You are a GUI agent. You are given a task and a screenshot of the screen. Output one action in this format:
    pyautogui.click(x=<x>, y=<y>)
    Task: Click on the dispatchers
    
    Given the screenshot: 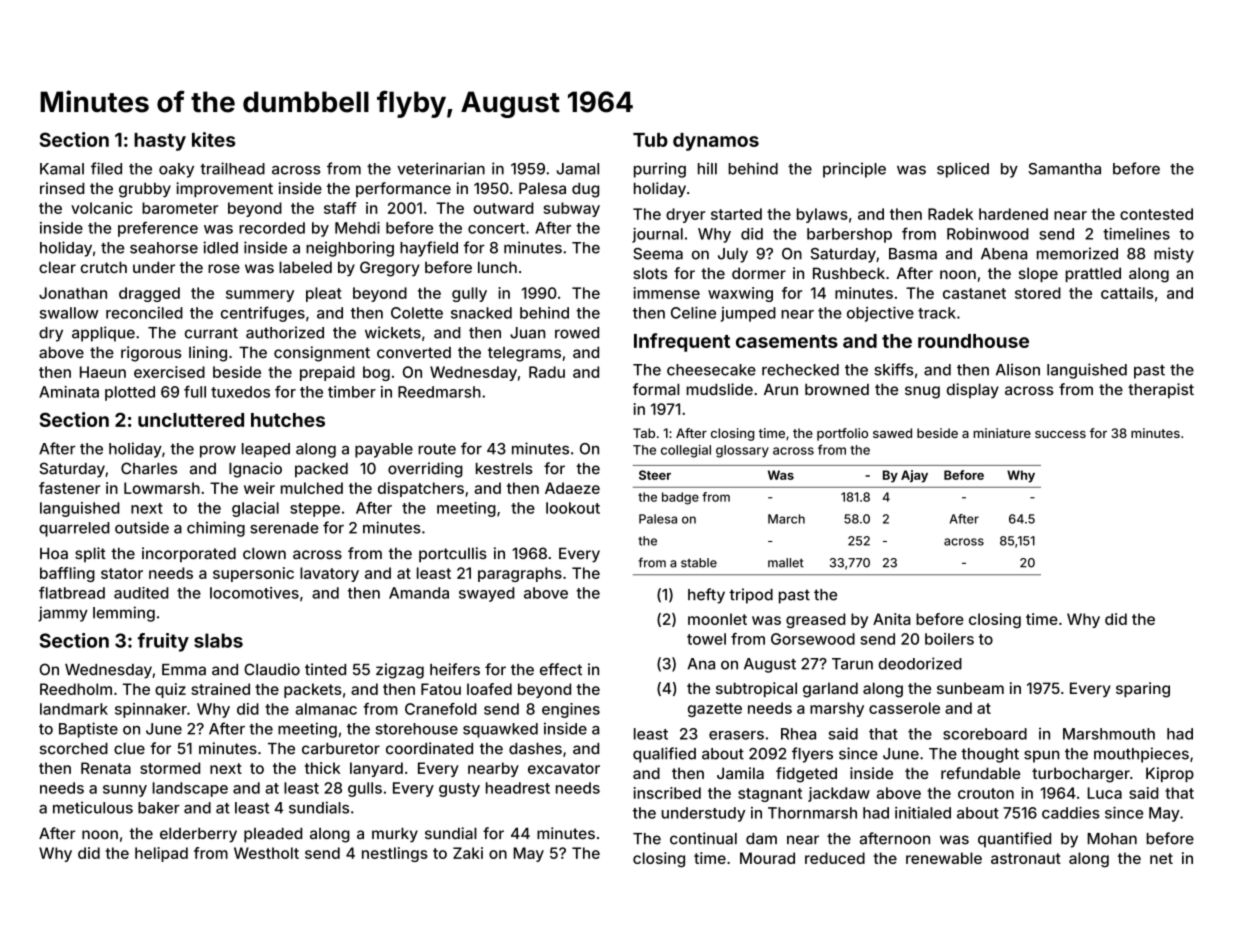 What is the action you would take?
    pyautogui.click(x=421, y=489)
